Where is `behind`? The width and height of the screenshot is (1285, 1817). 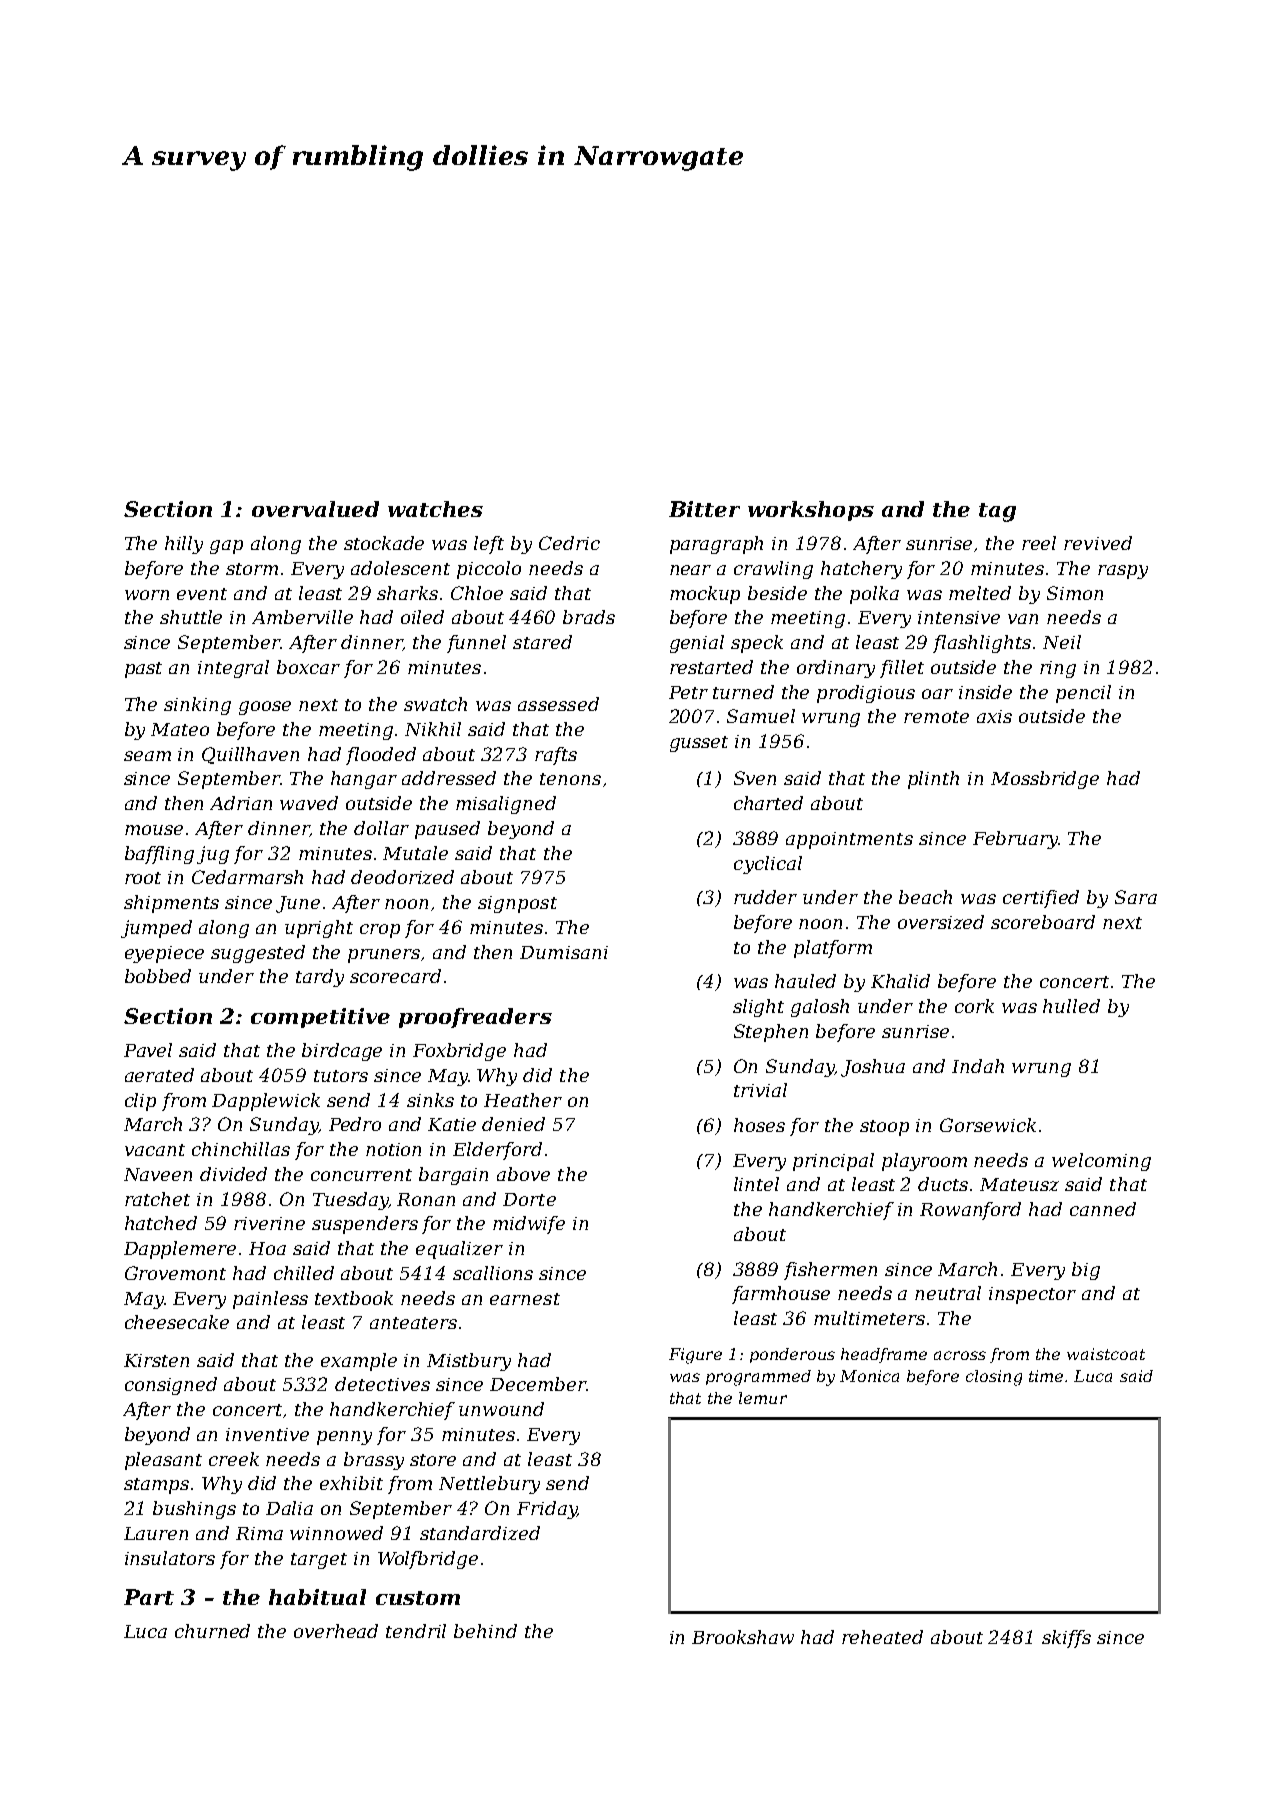
behind is located at coordinates (485, 1631).
